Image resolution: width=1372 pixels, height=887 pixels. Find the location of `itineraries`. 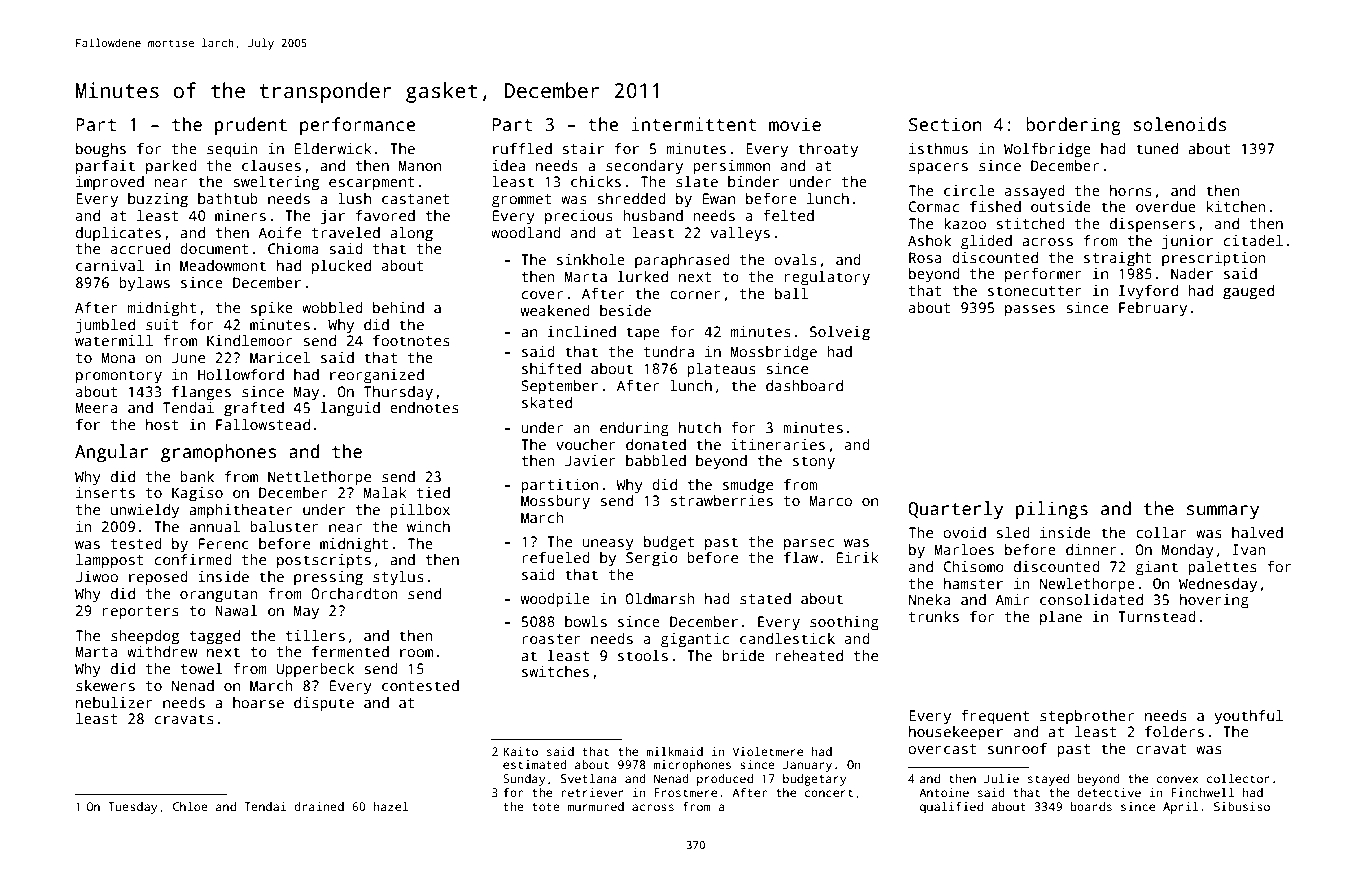

itineraries is located at coordinates (778, 444).
